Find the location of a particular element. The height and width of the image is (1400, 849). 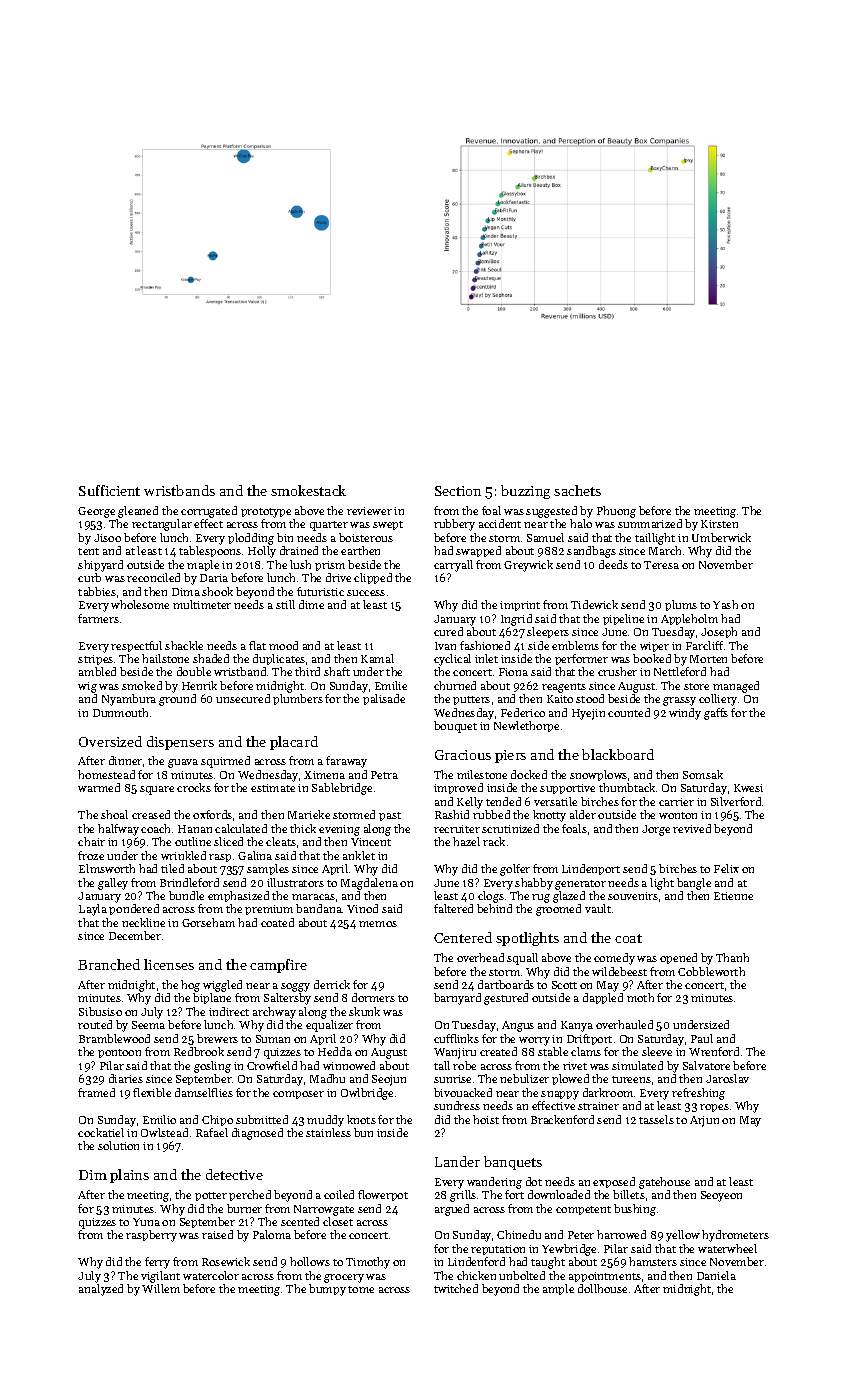

winnowed is located at coordinates (349, 1065).
